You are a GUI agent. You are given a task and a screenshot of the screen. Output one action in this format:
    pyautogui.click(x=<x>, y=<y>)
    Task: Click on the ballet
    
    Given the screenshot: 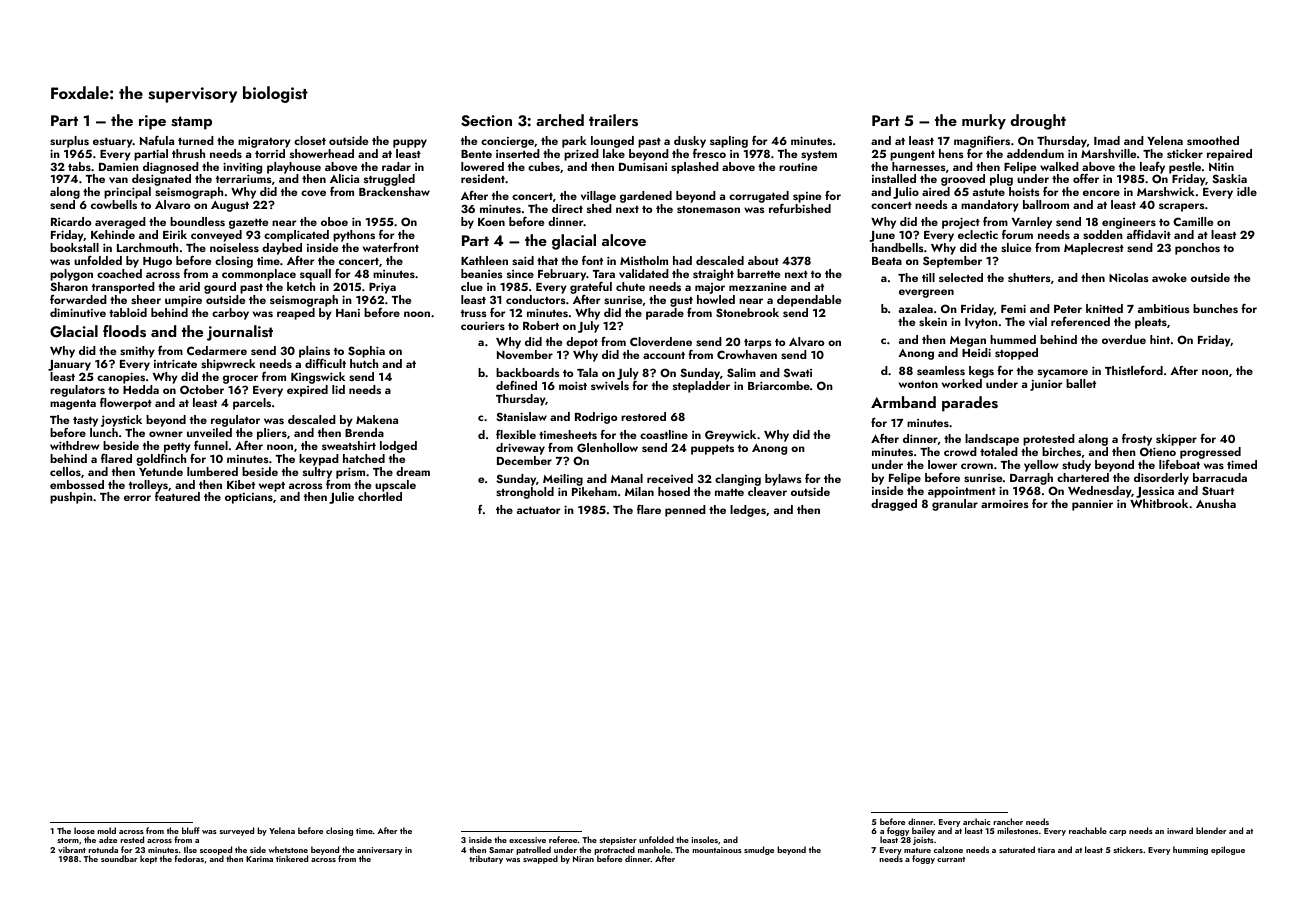 What is the action you would take?
    pyautogui.click(x=1081, y=383)
